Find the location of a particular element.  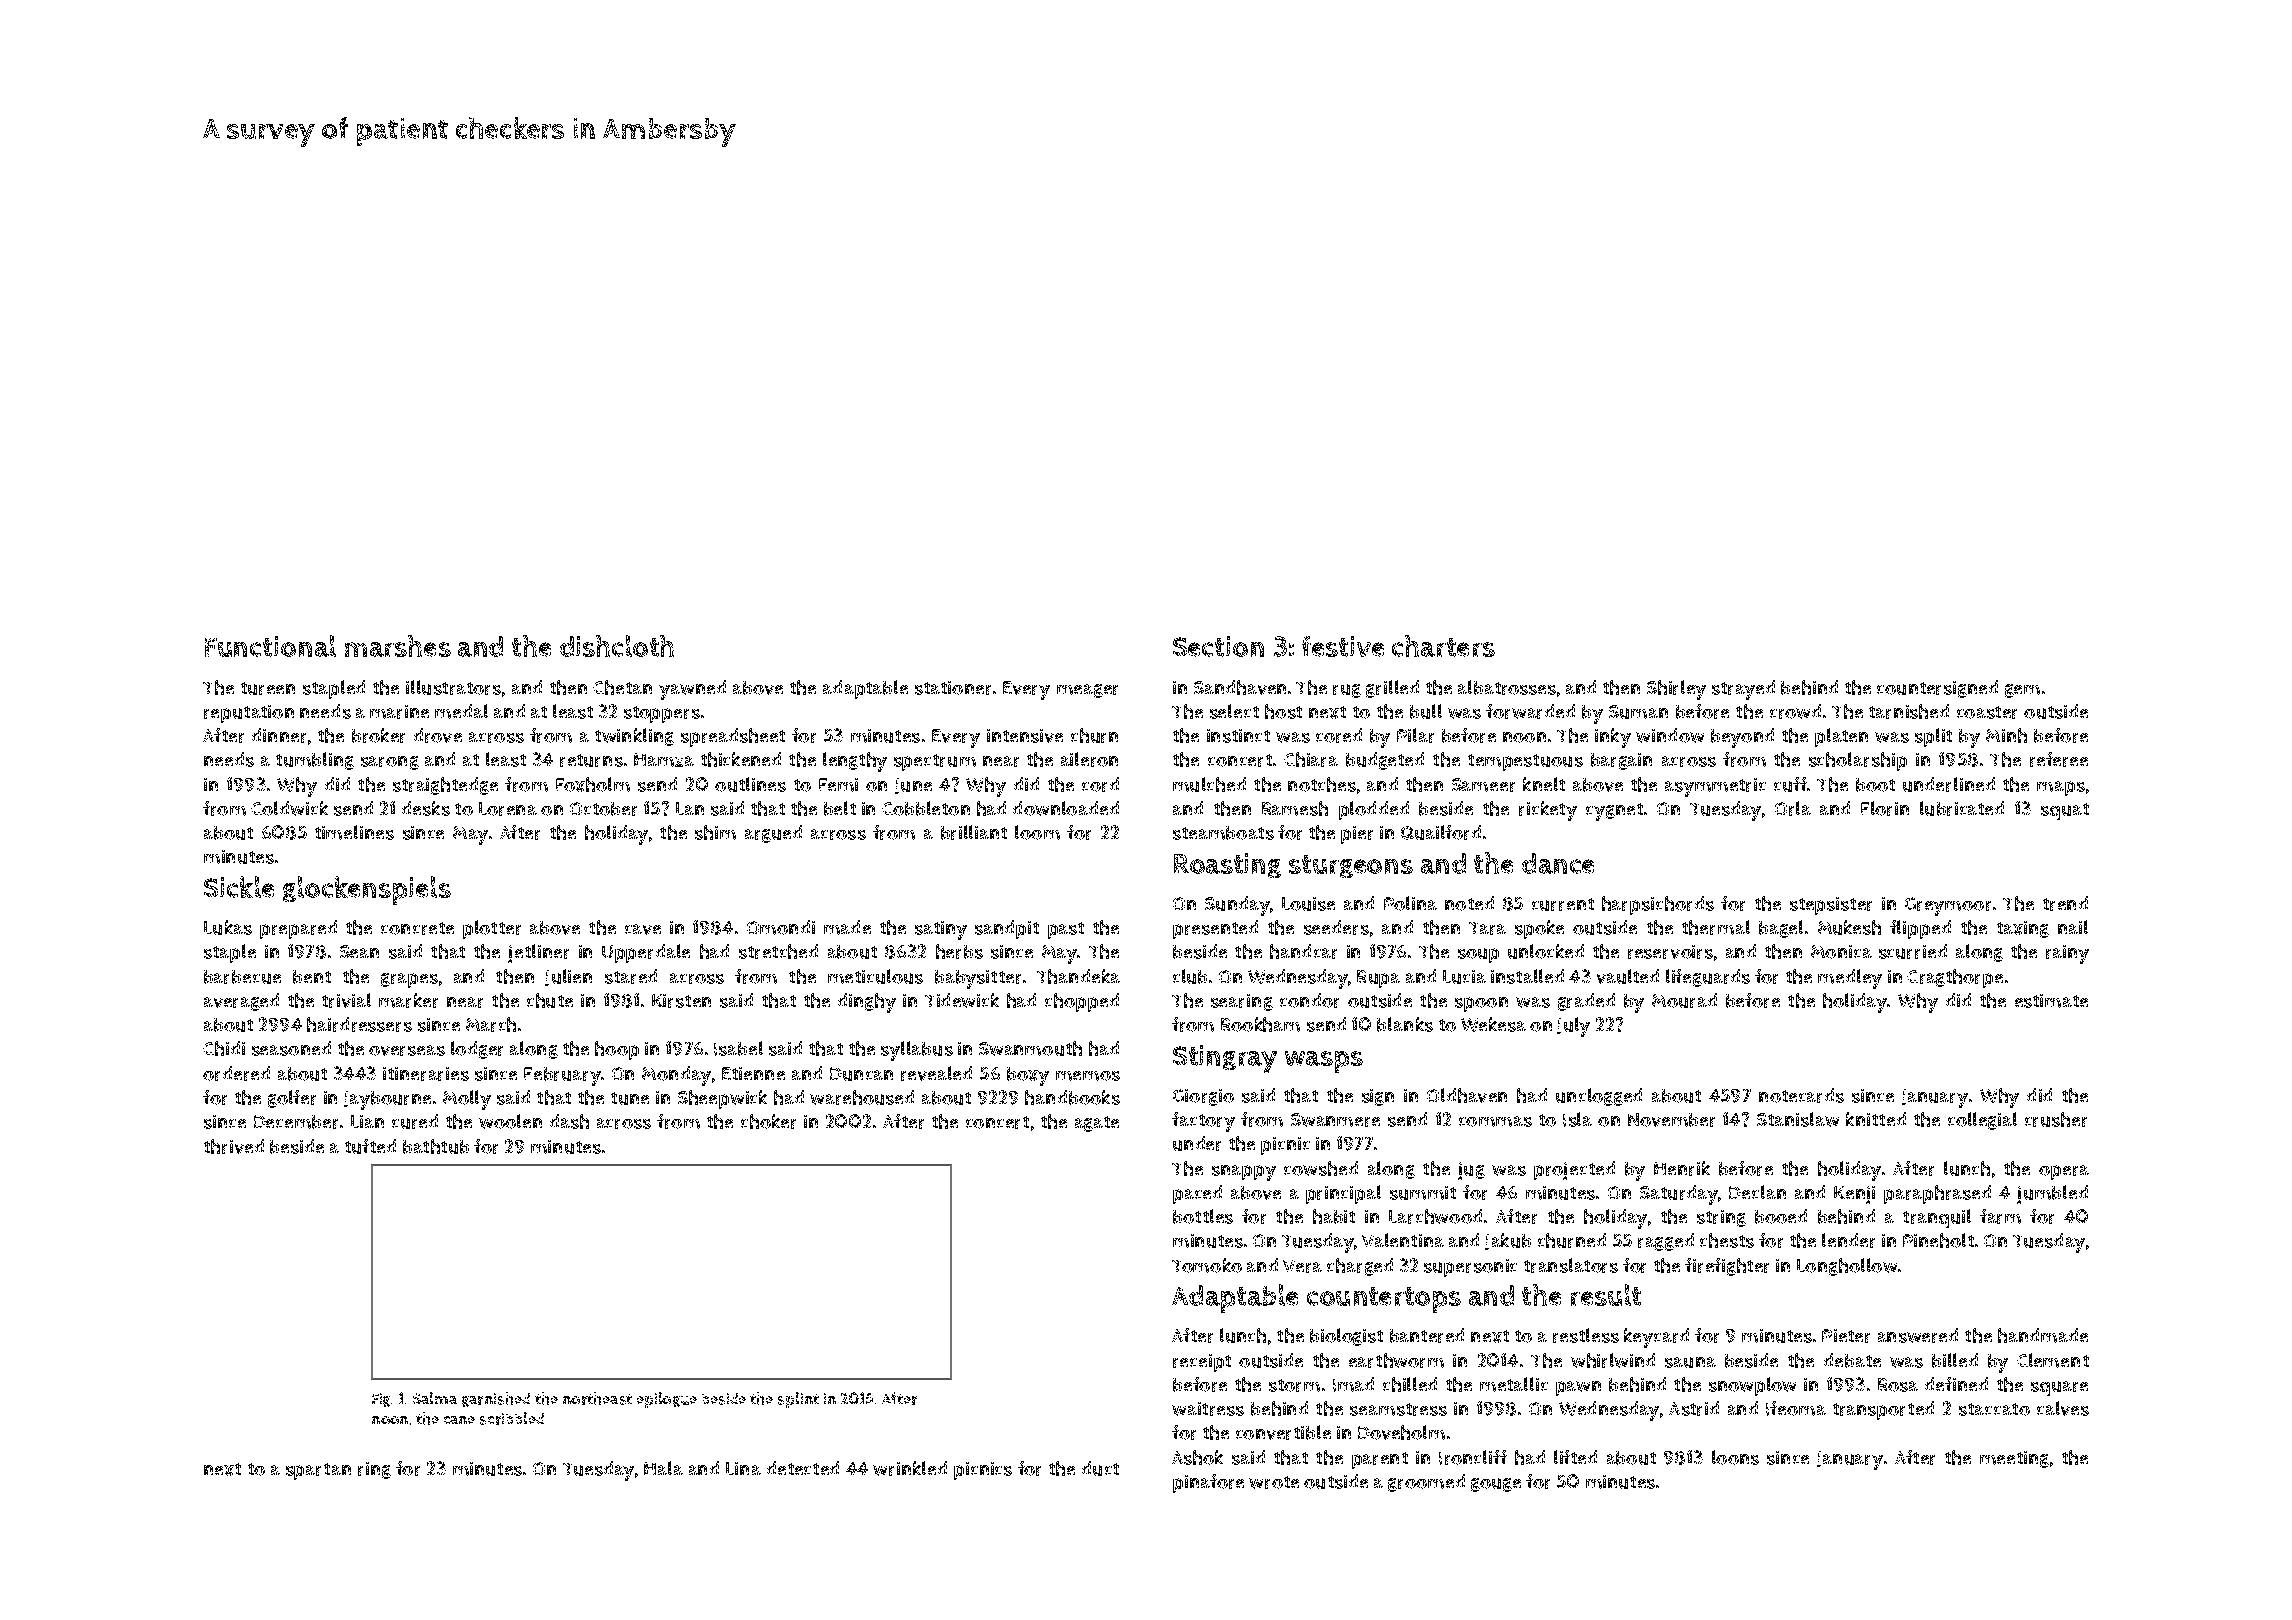

syllabus is located at coordinates (917, 1051).
